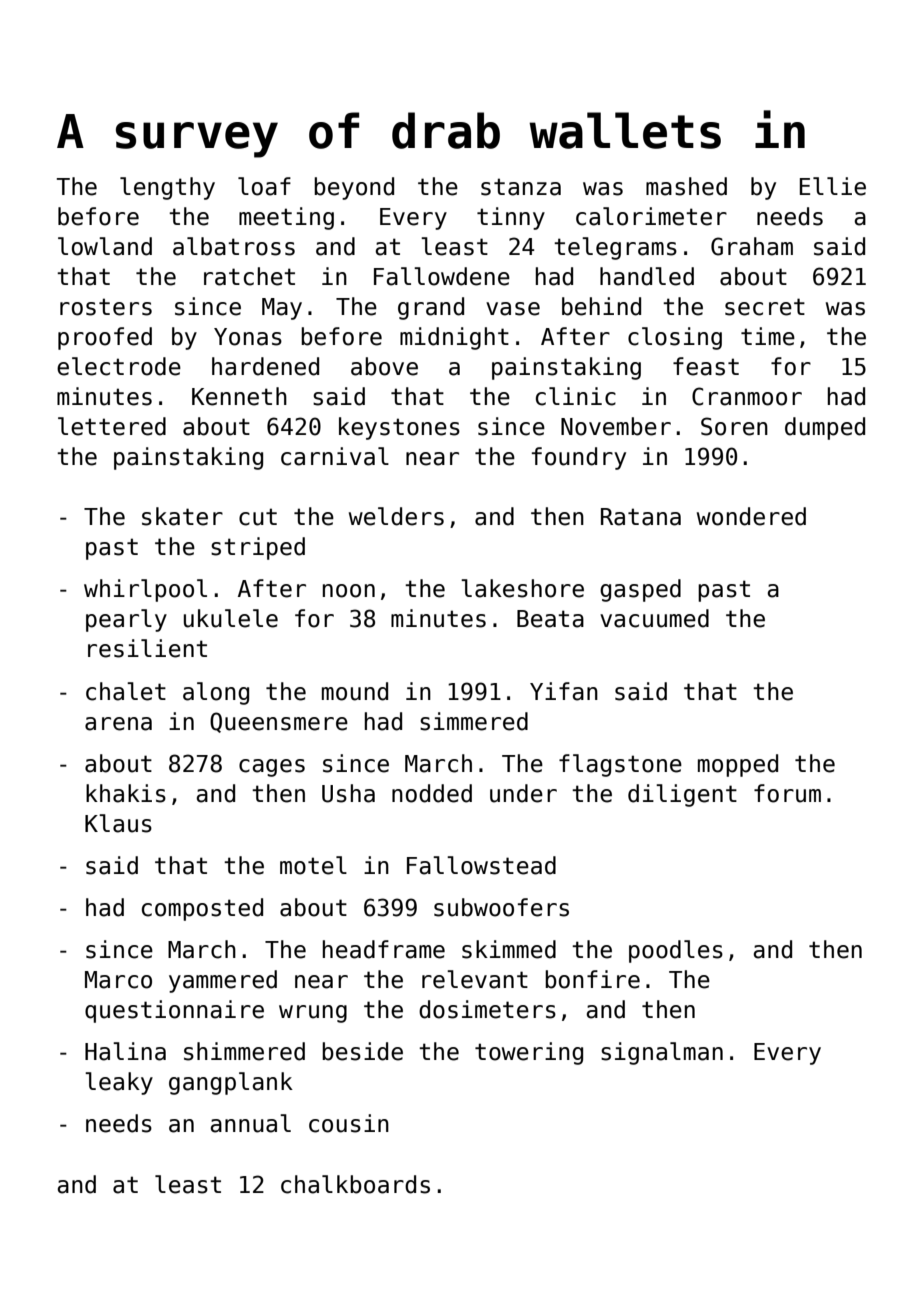 This document has height=1311, width=924. What do you see at coordinates (511, 218) in the document?
I see `tinny` at bounding box center [511, 218].
